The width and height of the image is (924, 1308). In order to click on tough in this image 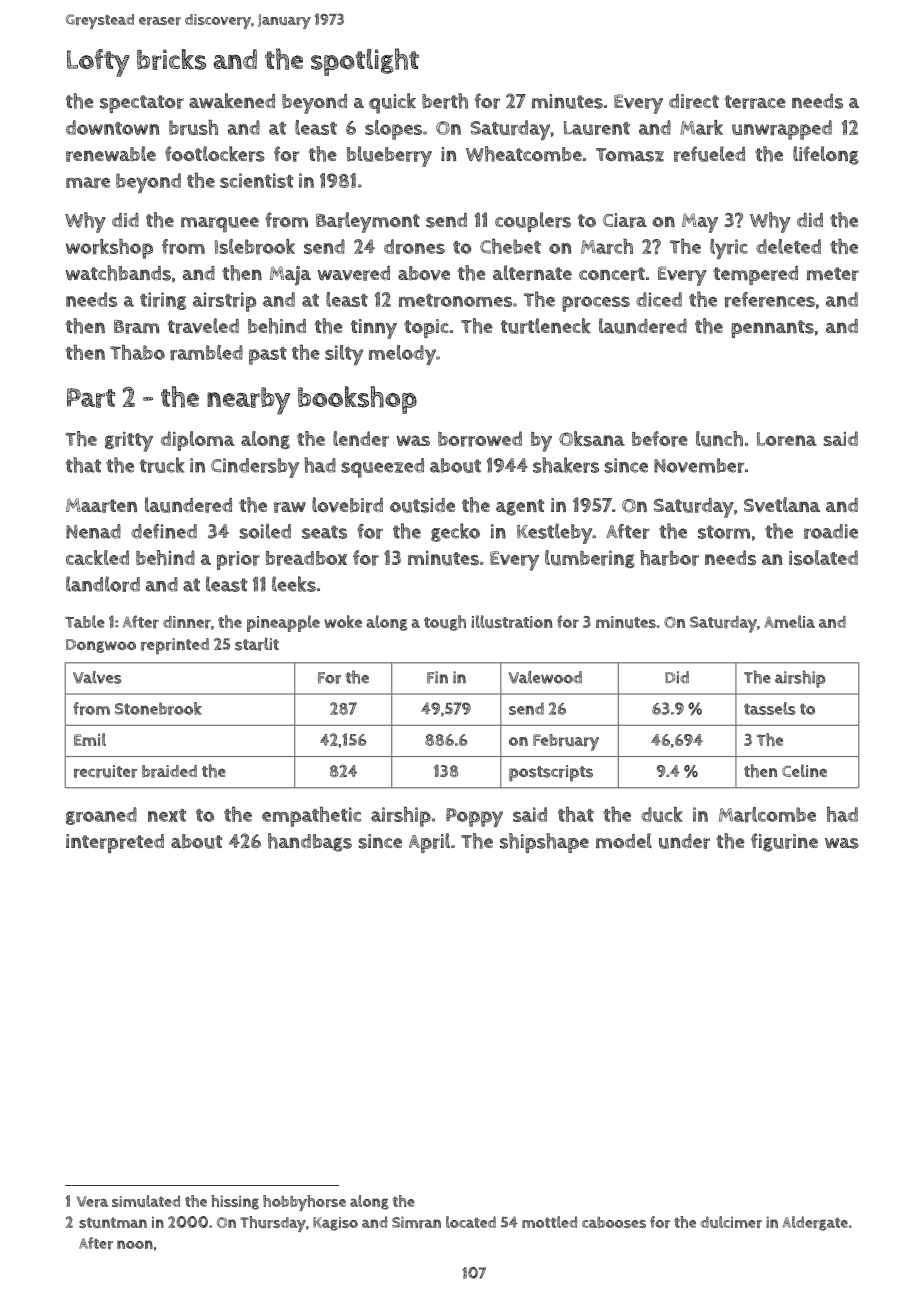, I will do `click(445, 623)`.
